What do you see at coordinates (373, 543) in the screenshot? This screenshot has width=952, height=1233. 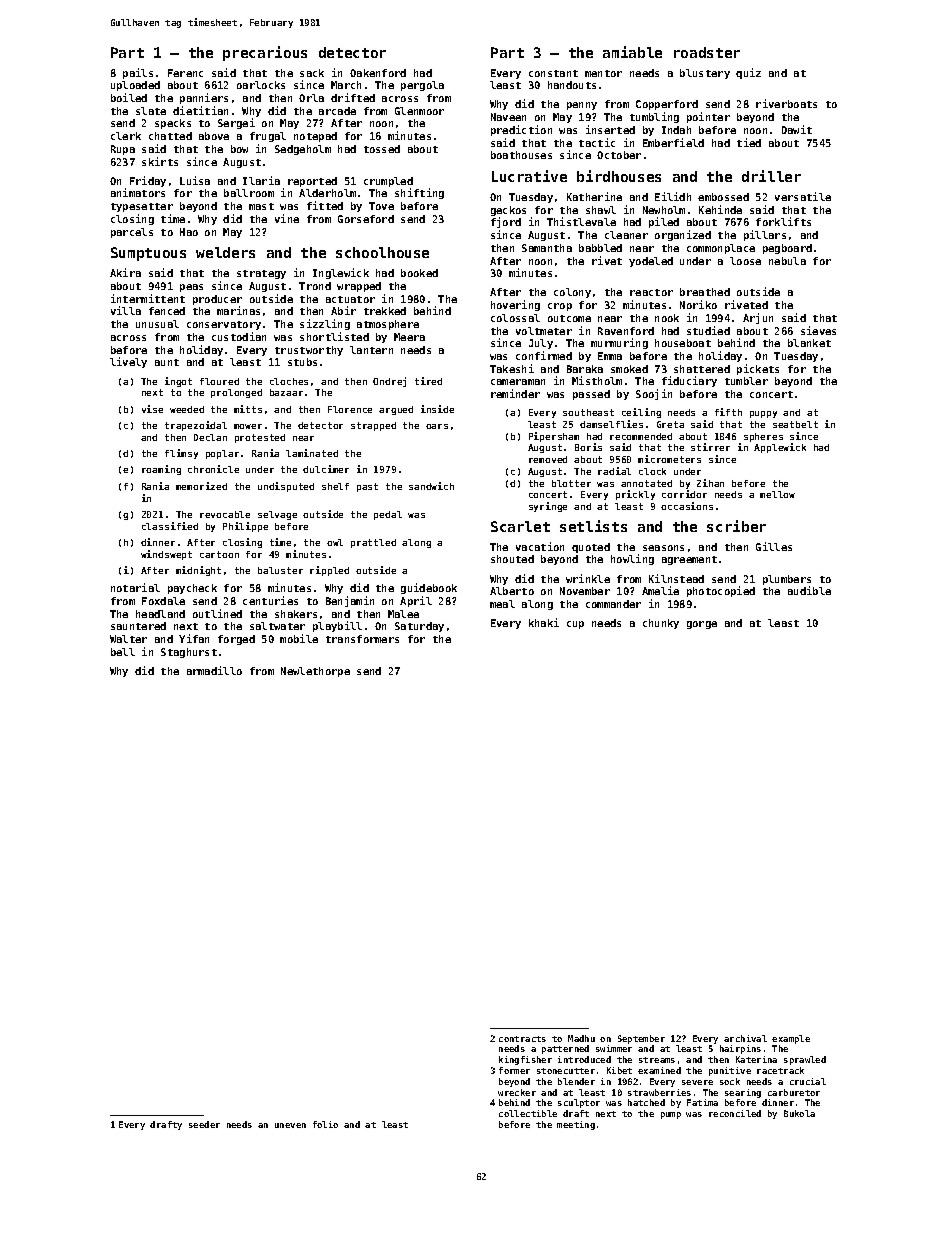 I see `prattled` at bounding box center [373, 543].
